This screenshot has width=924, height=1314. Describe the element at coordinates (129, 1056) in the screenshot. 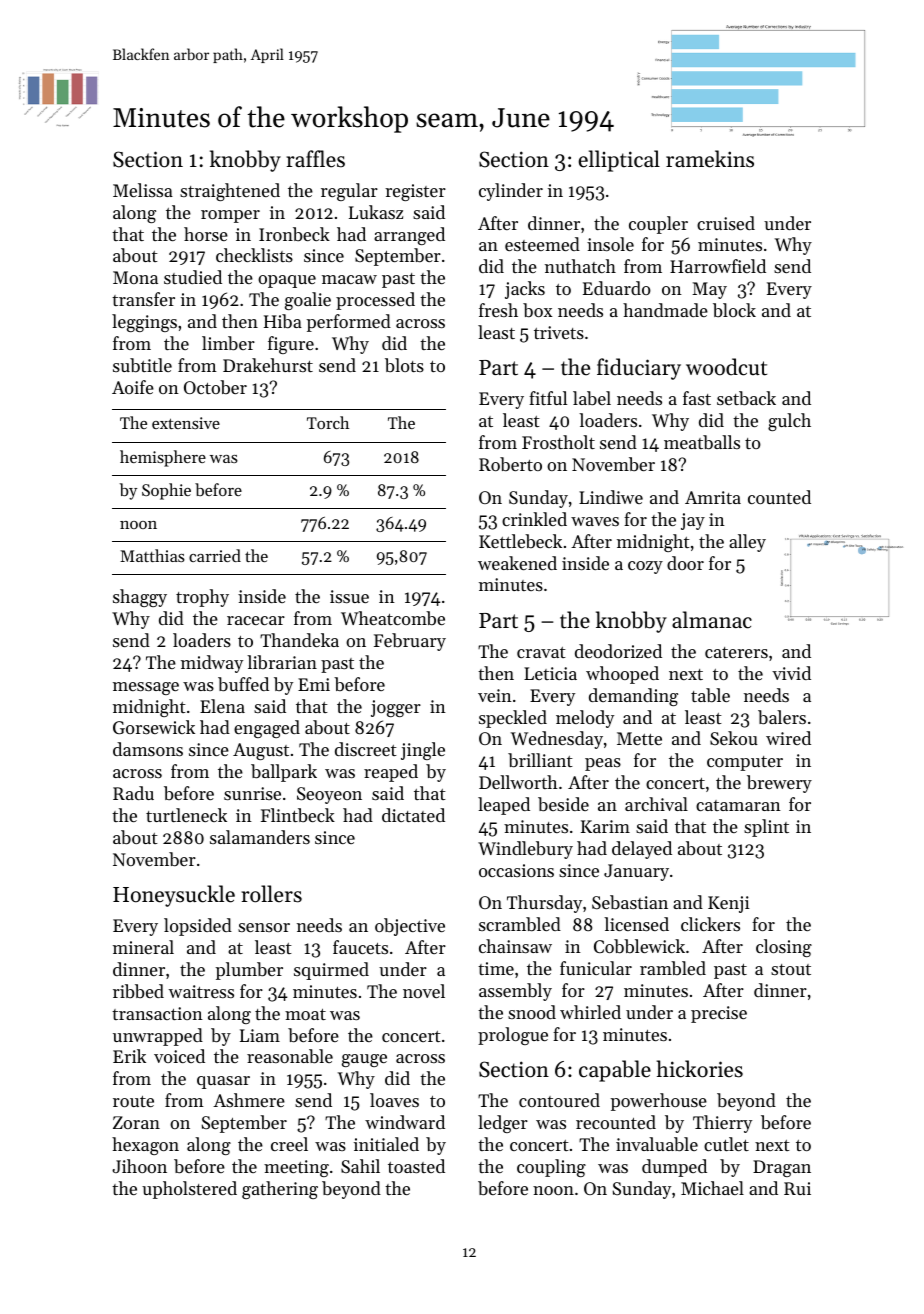

I see `Erik` at that location.
